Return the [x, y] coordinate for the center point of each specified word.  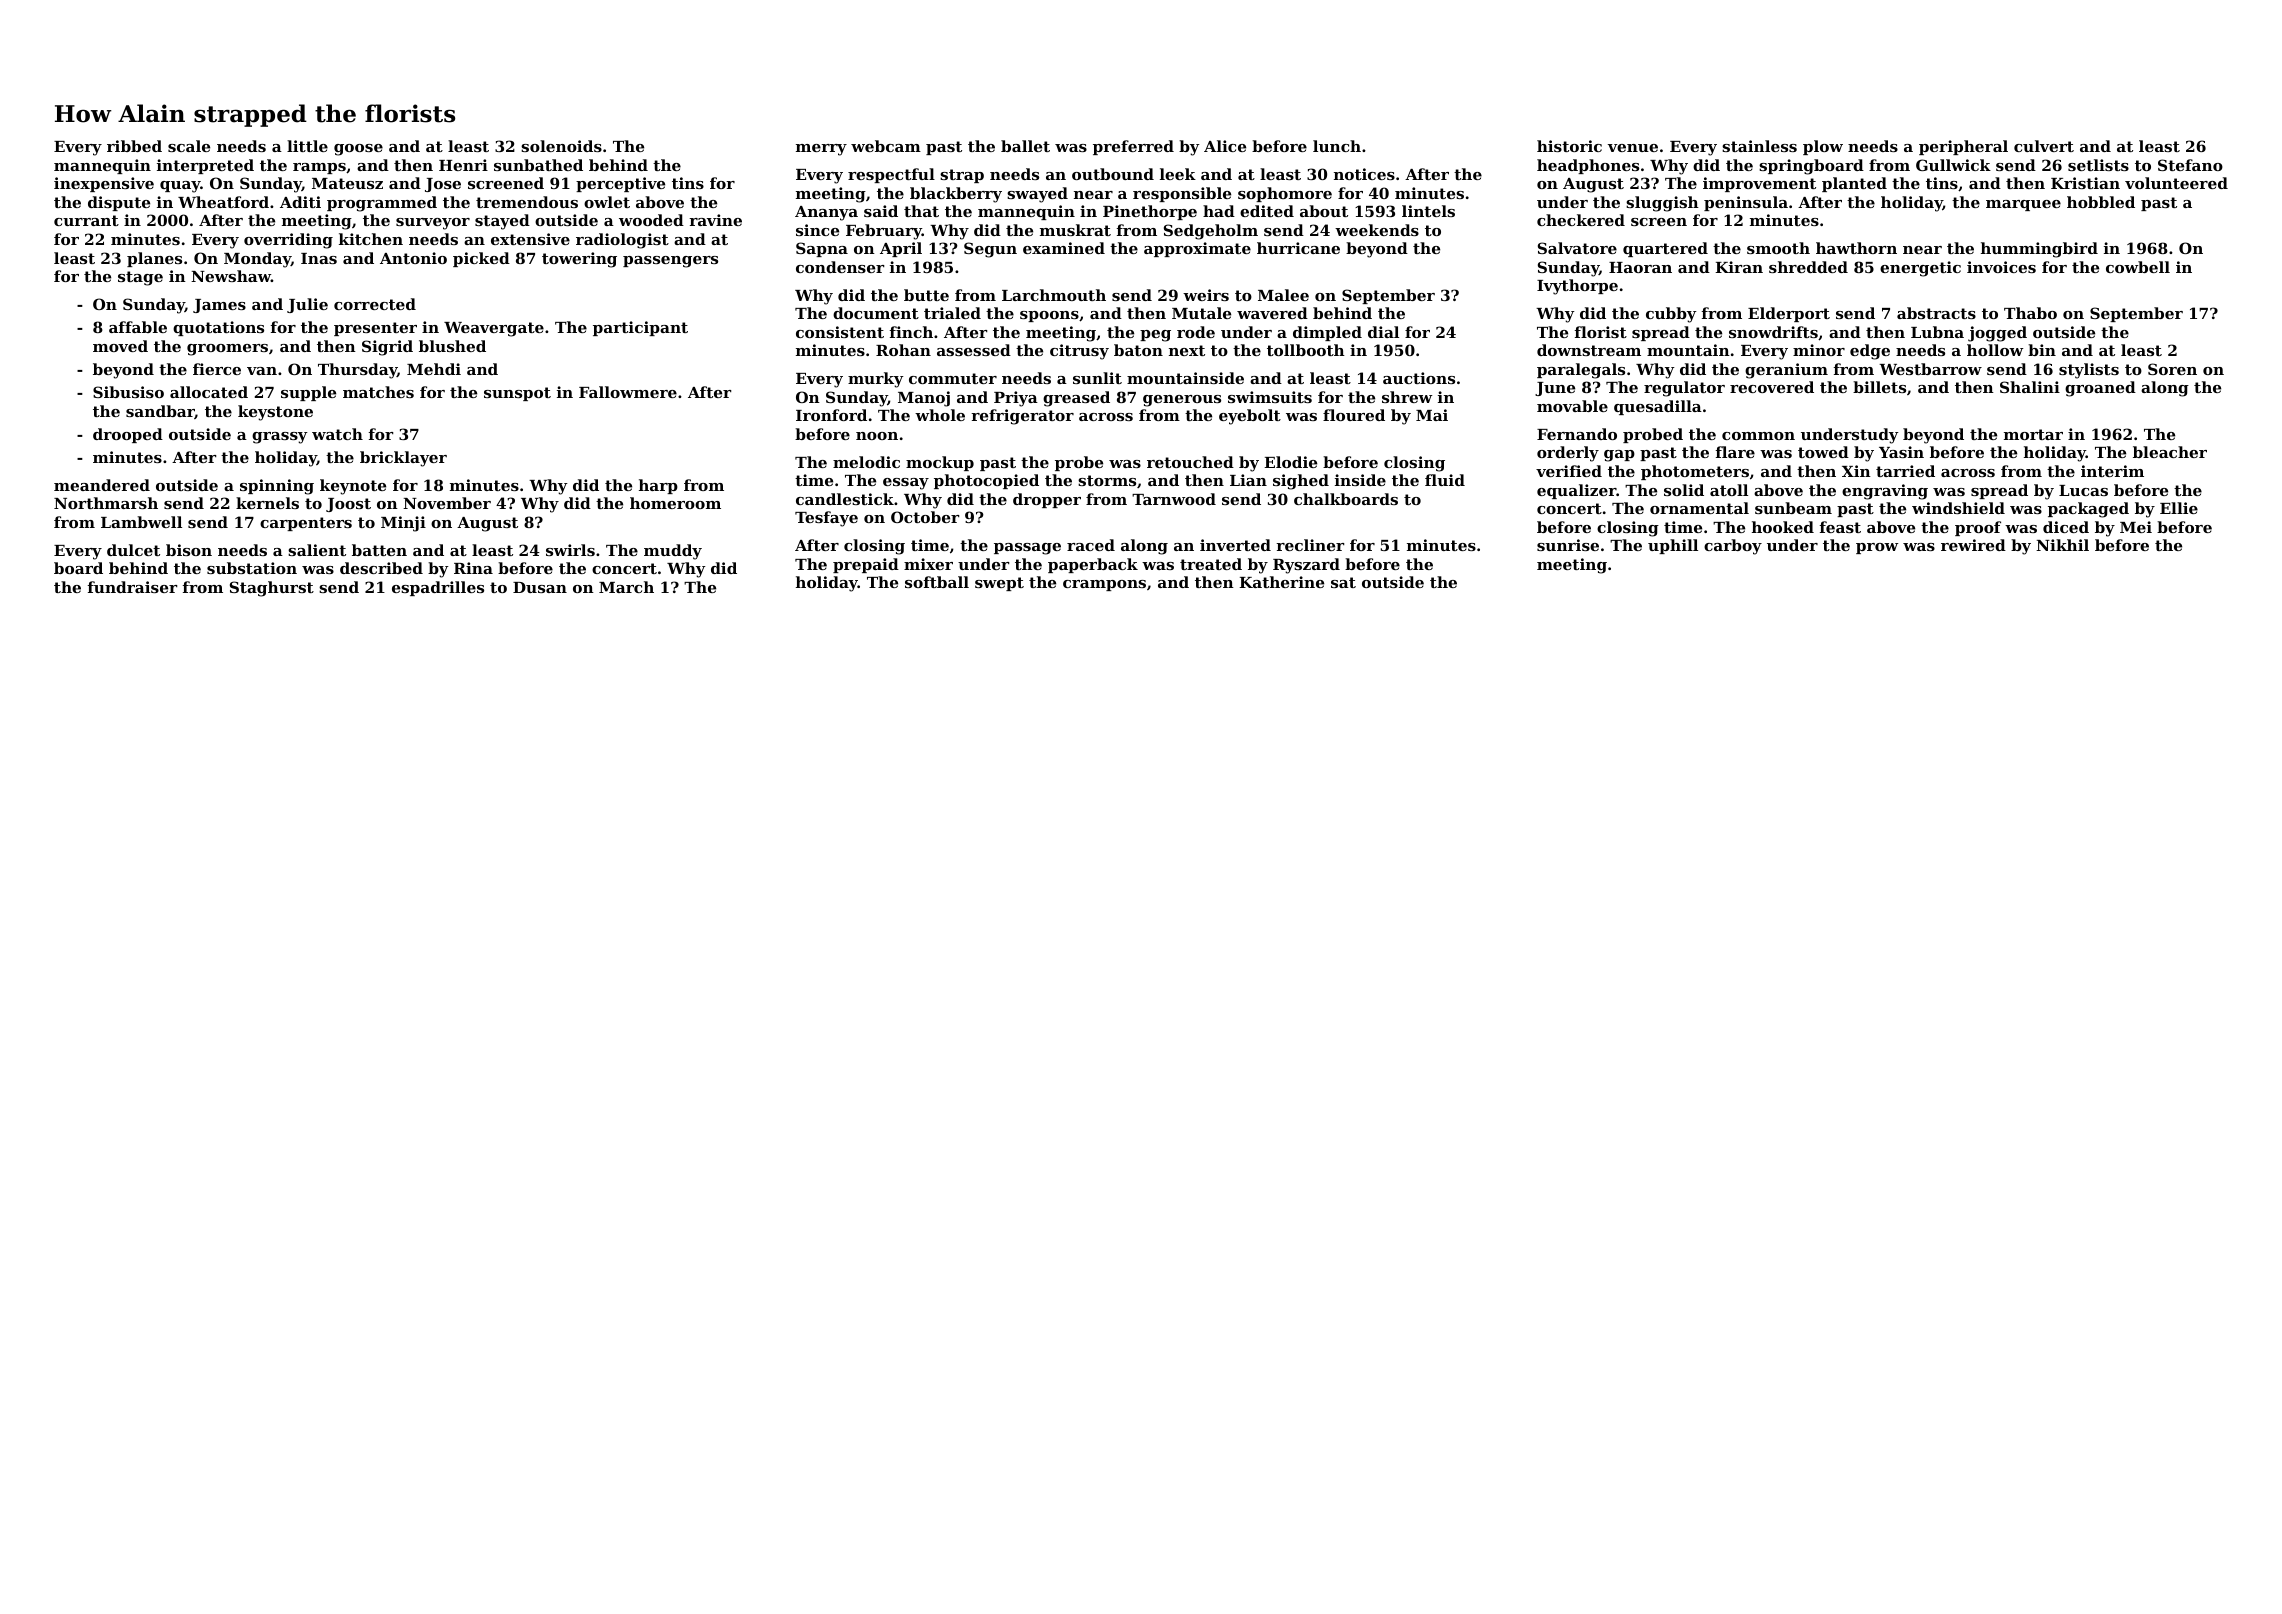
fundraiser [132, 587]
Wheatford [223, 202]
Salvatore [1577, 248]
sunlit [1097, 378]
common [1758, 436]
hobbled [2101, 202]
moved [120, 346]
